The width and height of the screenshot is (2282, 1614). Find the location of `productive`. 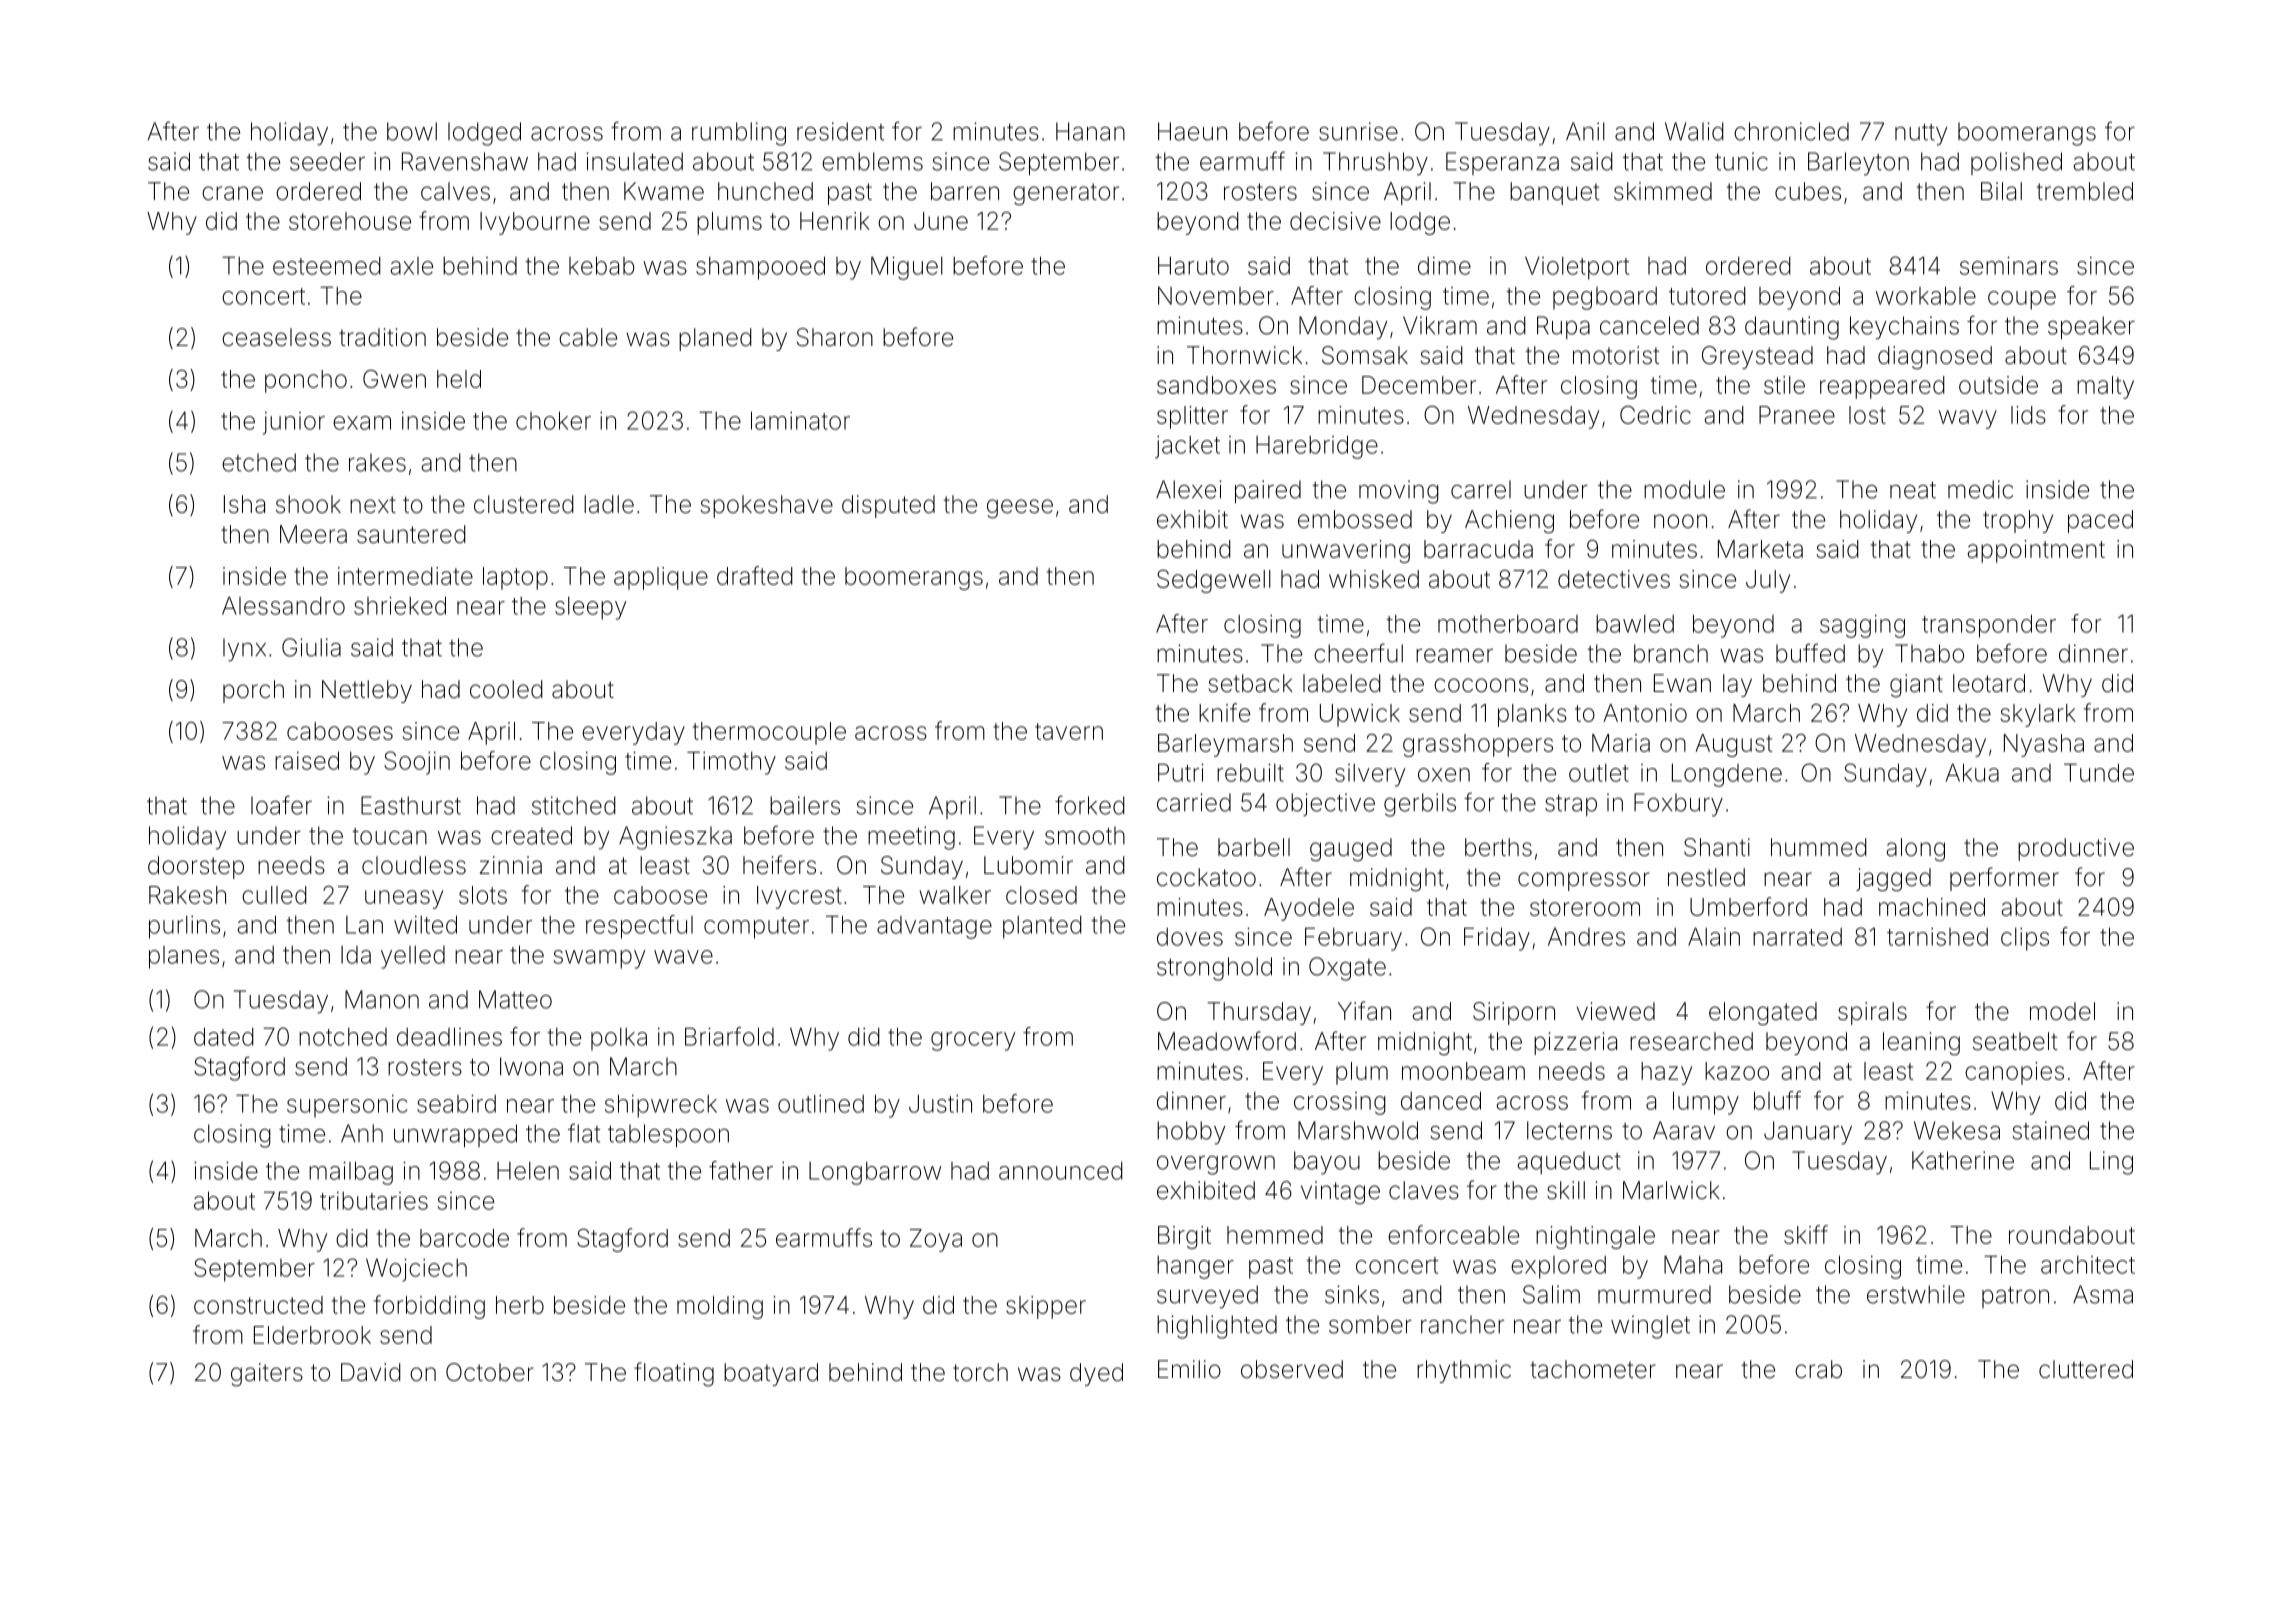

productive is located at coordinates (2076, 849).
